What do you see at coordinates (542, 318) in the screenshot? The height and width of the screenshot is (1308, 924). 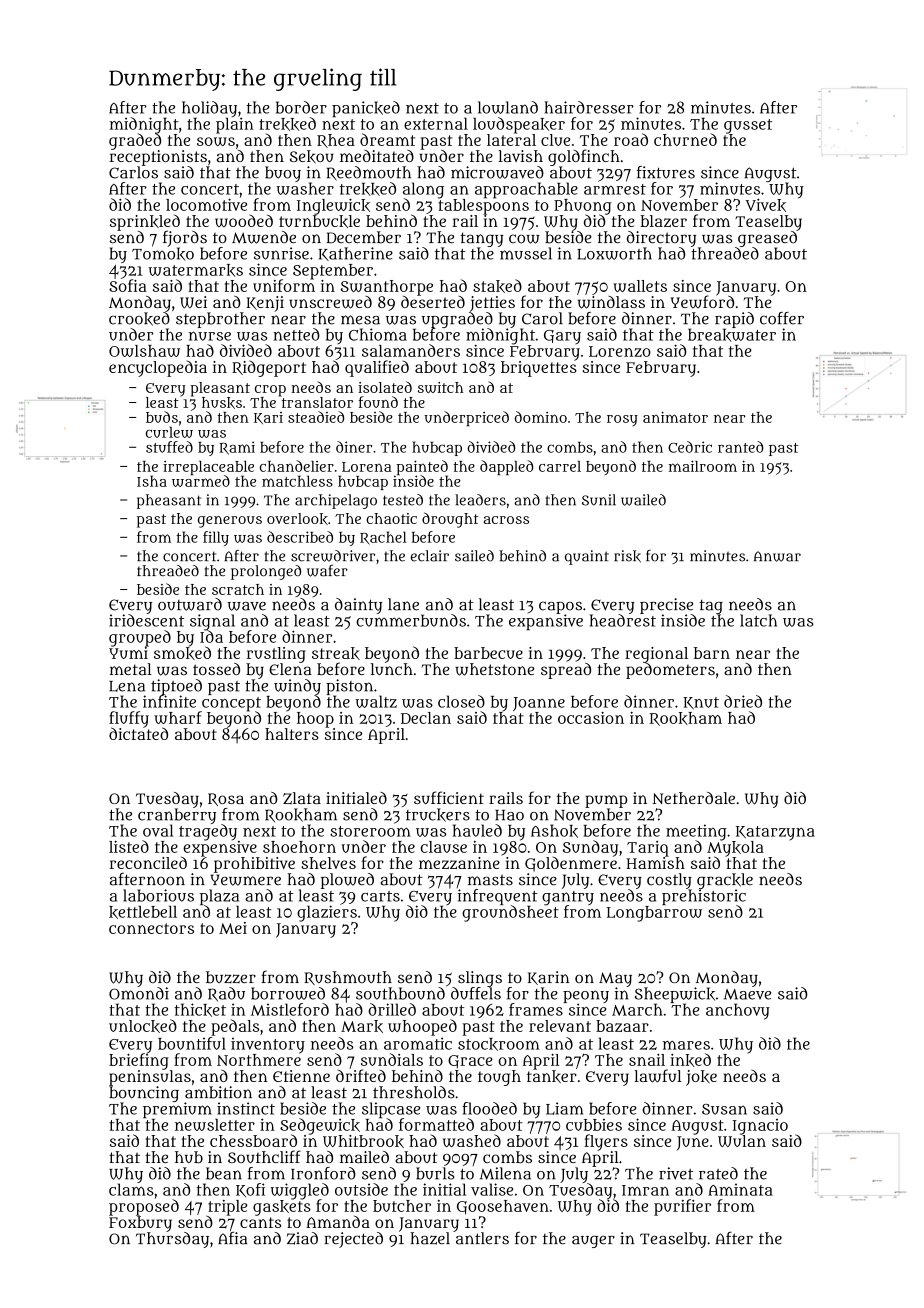 I see `Carol` at bounding box center [542, 318].
